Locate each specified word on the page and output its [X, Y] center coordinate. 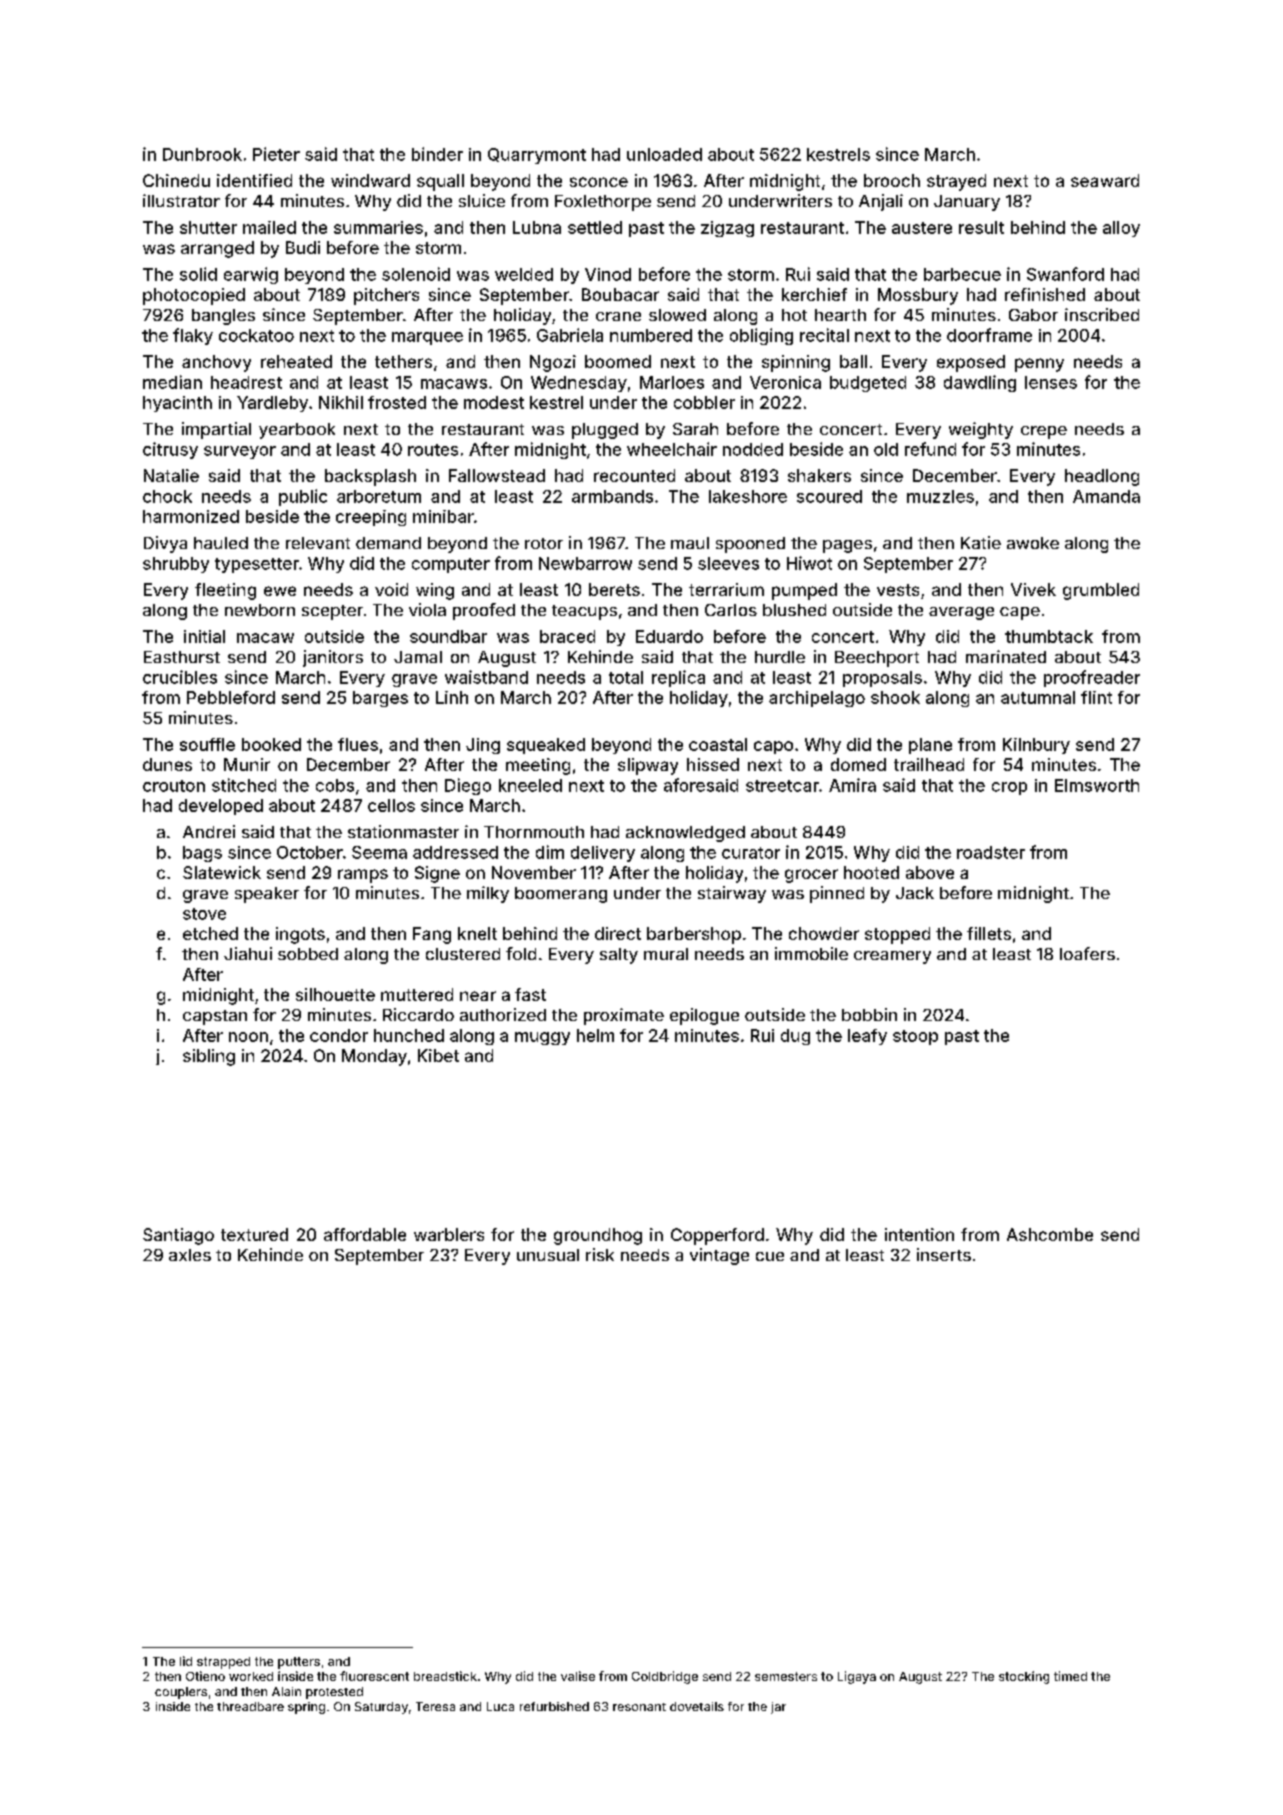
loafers [1087, 953]
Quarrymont [537, 156]
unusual [548, 1255]
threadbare [250, 1706]
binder [437, 154]
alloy [1121, 229]
